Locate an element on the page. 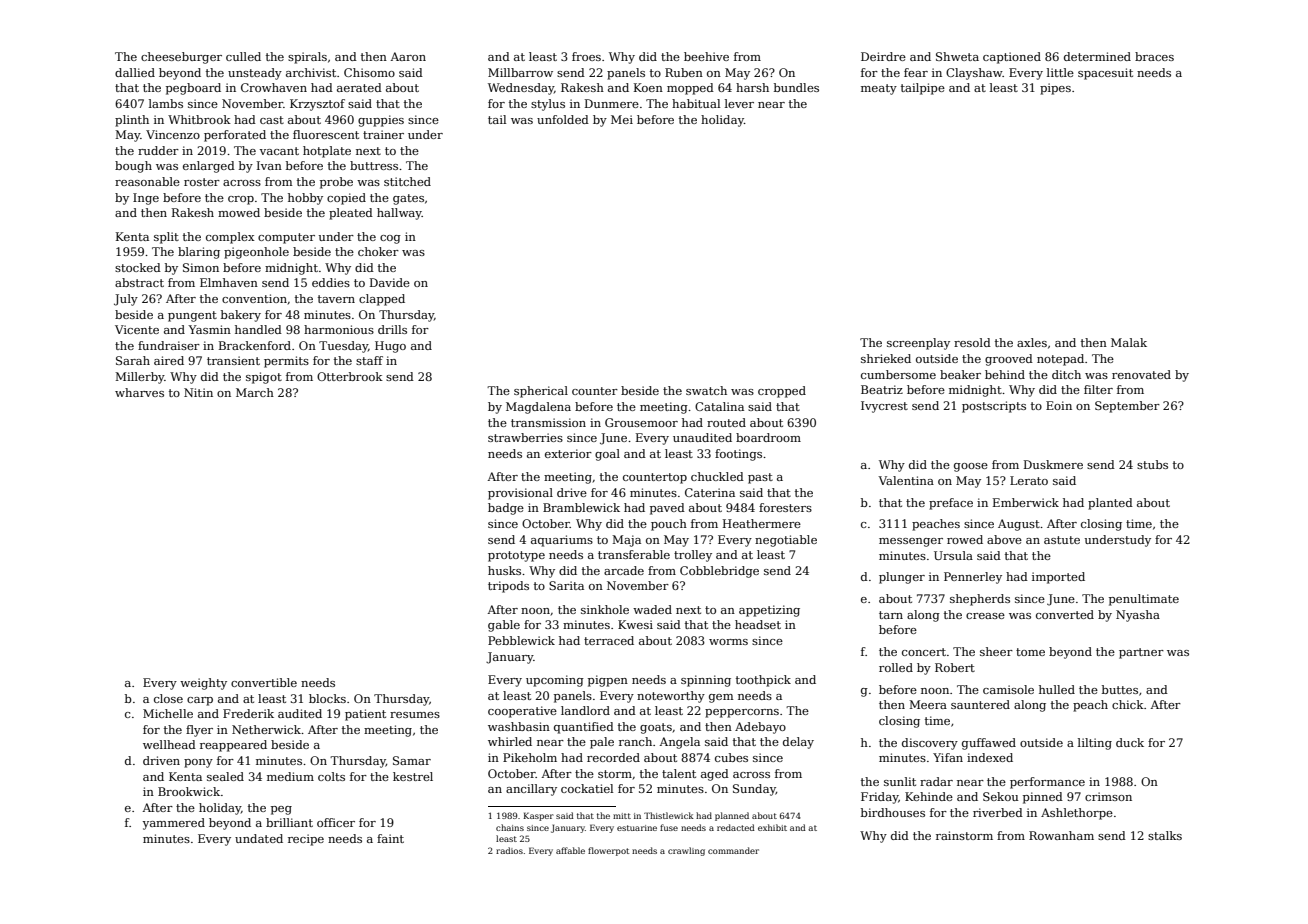 This page has width=1308, height=924. goal is located at coordinates (607, 455).
